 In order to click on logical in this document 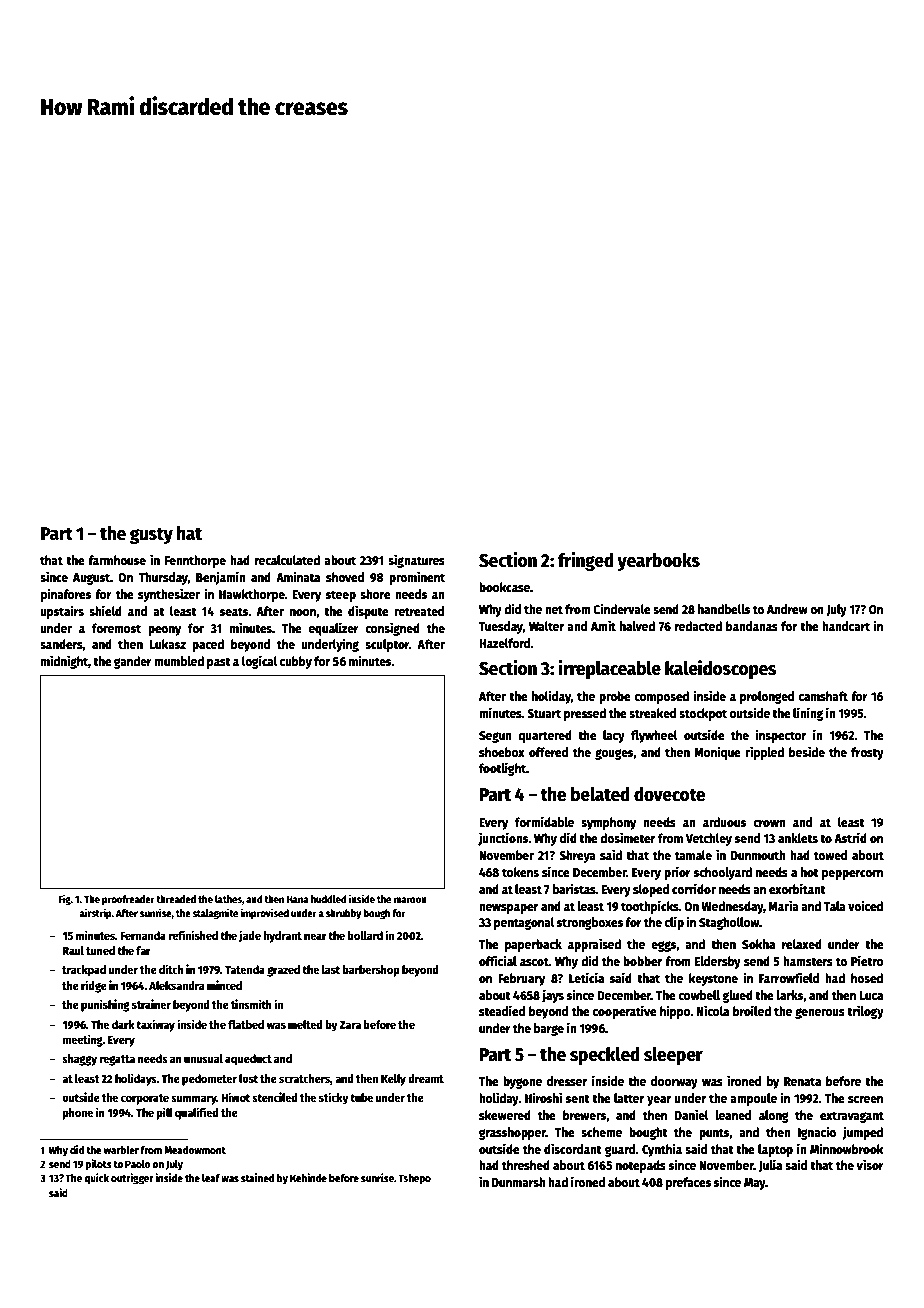, I will do `click(260, 662)`.
